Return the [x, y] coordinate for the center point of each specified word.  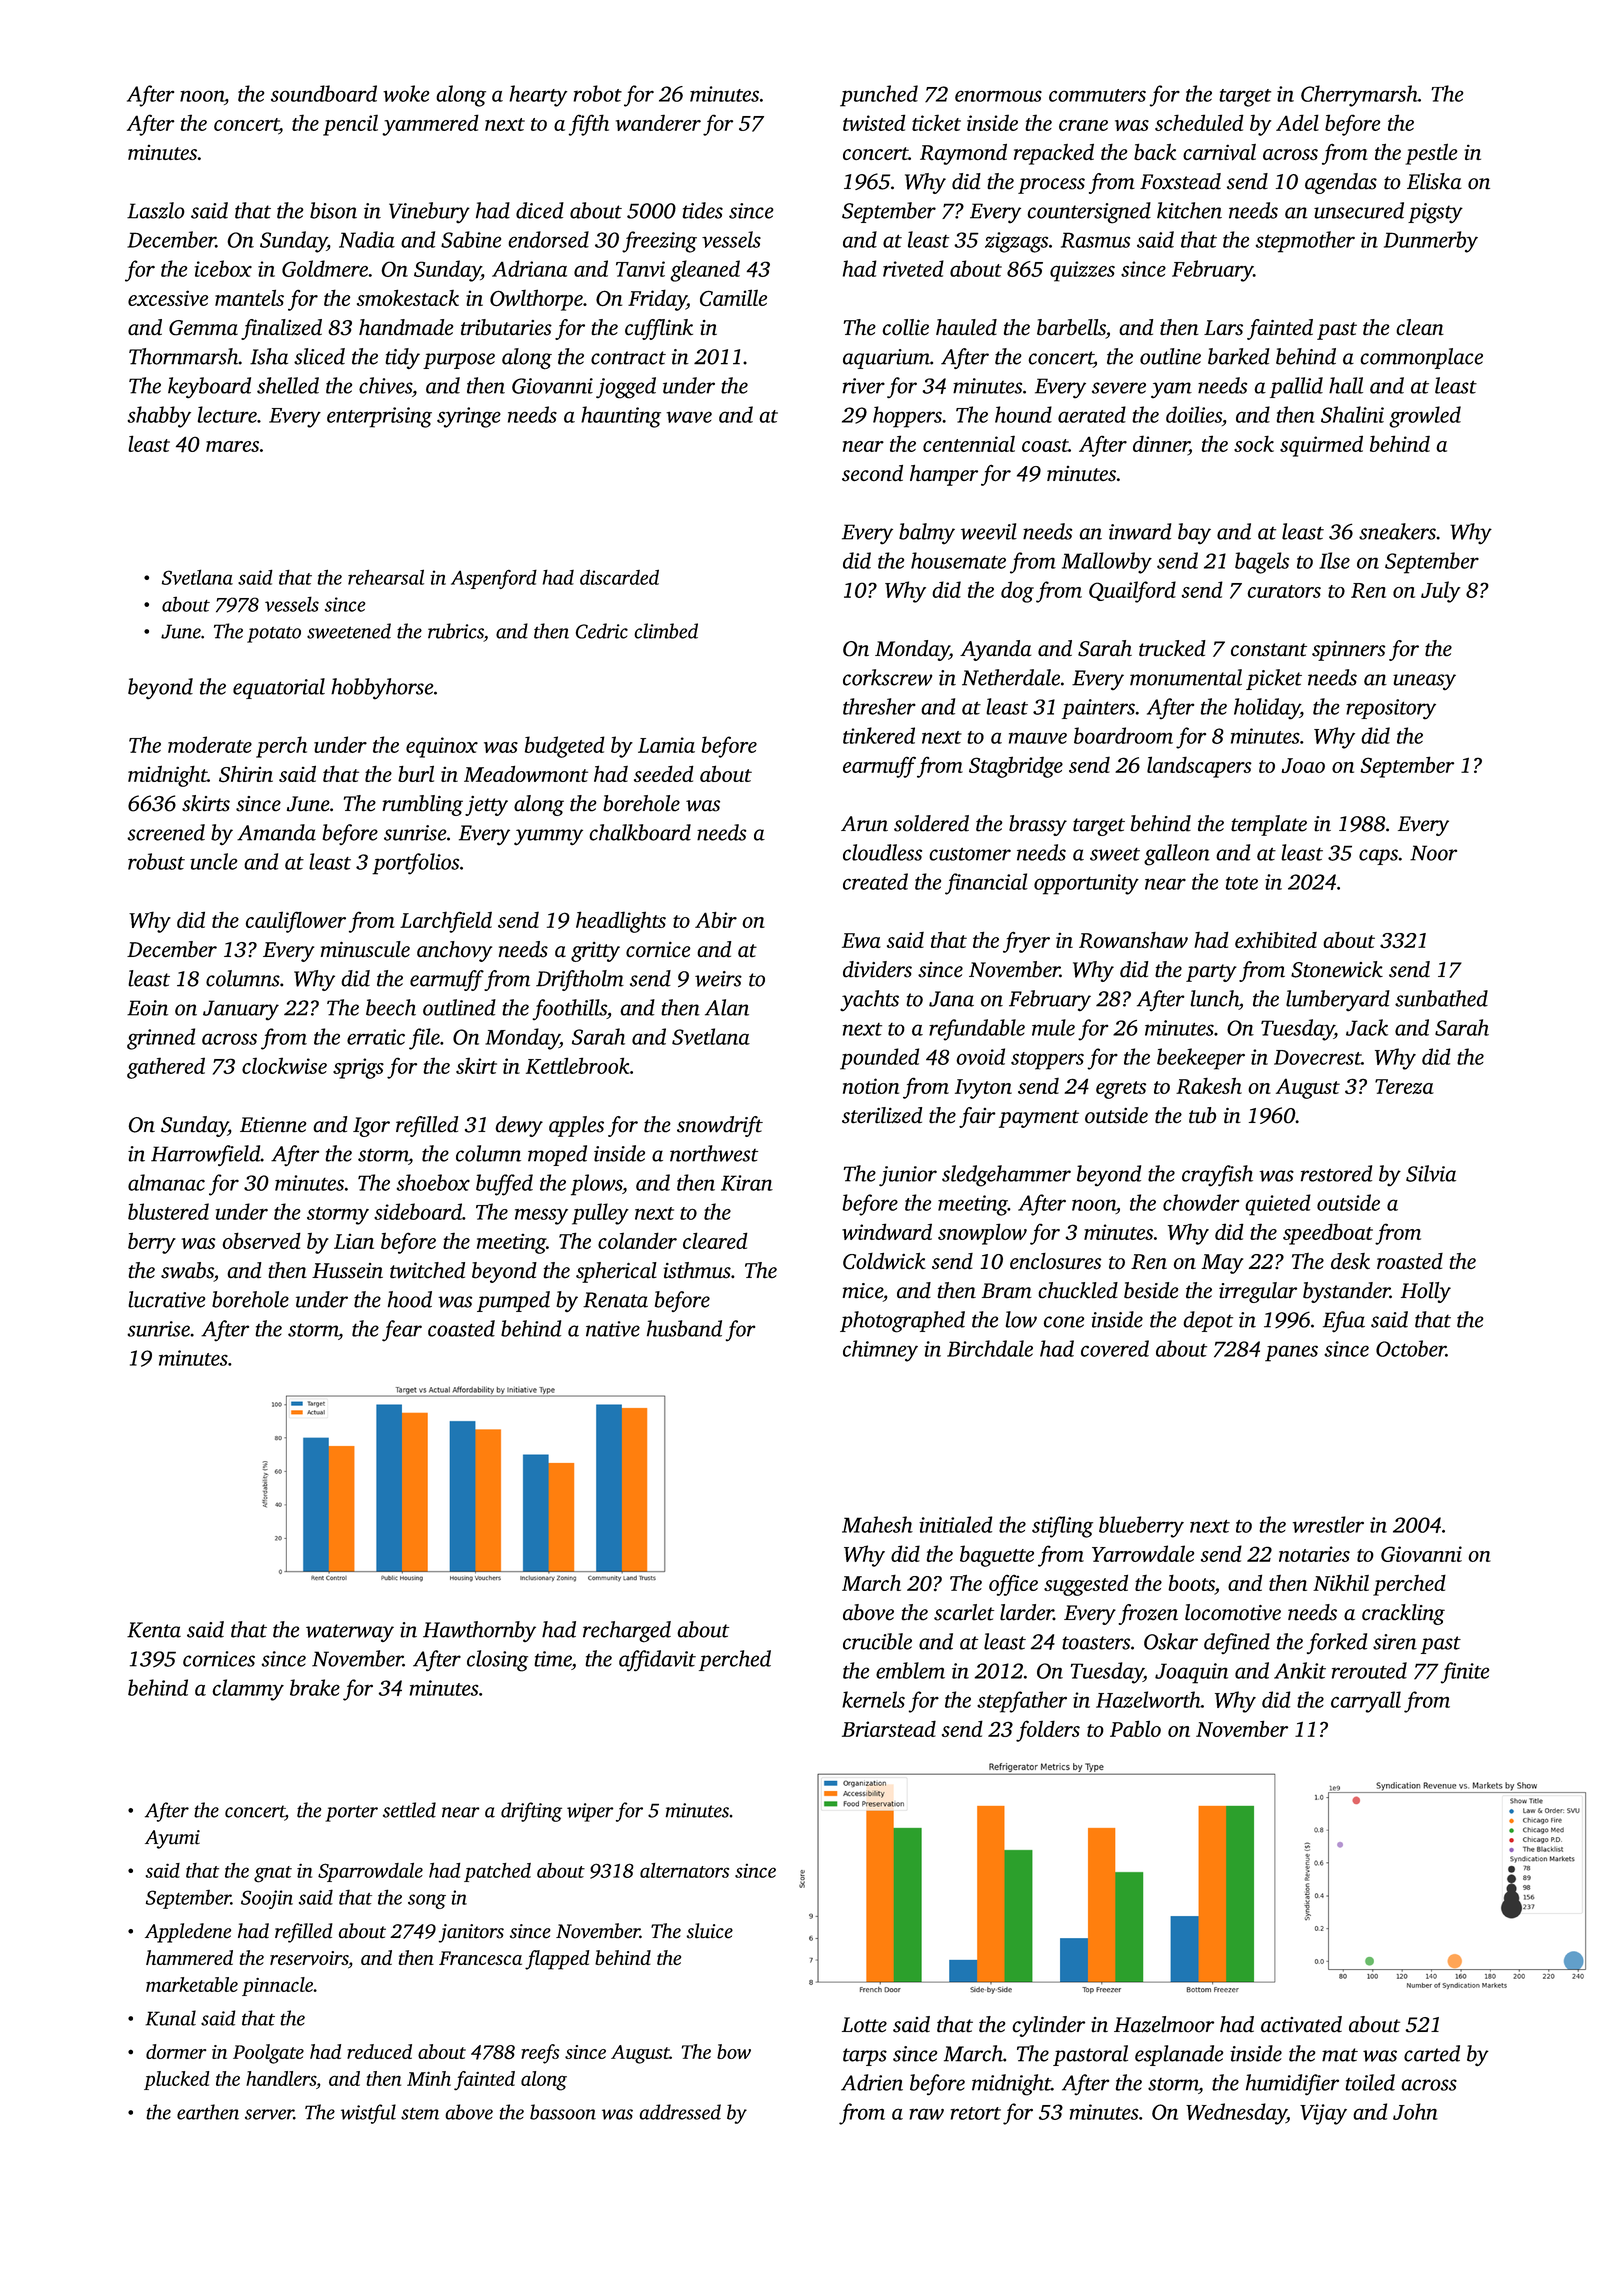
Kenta [154, 1630]
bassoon [563, 2112]
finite [1465, 1673]
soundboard [324, 93]
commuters [1097, 95]
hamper [944, 475]
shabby [159, 417]
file [424, 1039]
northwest [714, 1153]
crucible [877, 1641]
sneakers [1397, 531]
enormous [998, 96]
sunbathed [1441, 998]
